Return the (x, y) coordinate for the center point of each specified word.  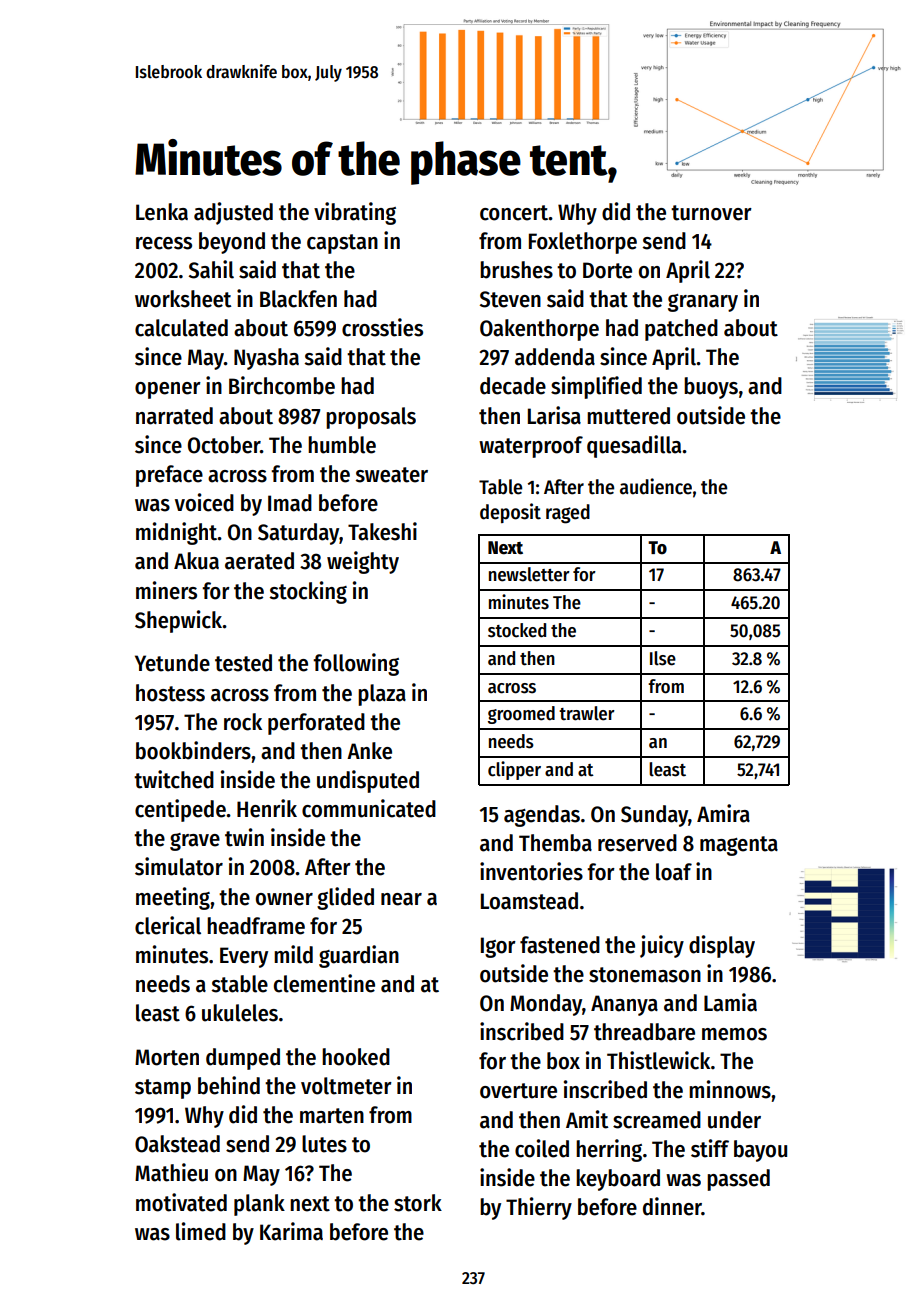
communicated (369, 808)
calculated (181, 328)
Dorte (607, 270)
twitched (174, 779)
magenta (739, 846)
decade (513, 386)
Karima (291, 1231)
